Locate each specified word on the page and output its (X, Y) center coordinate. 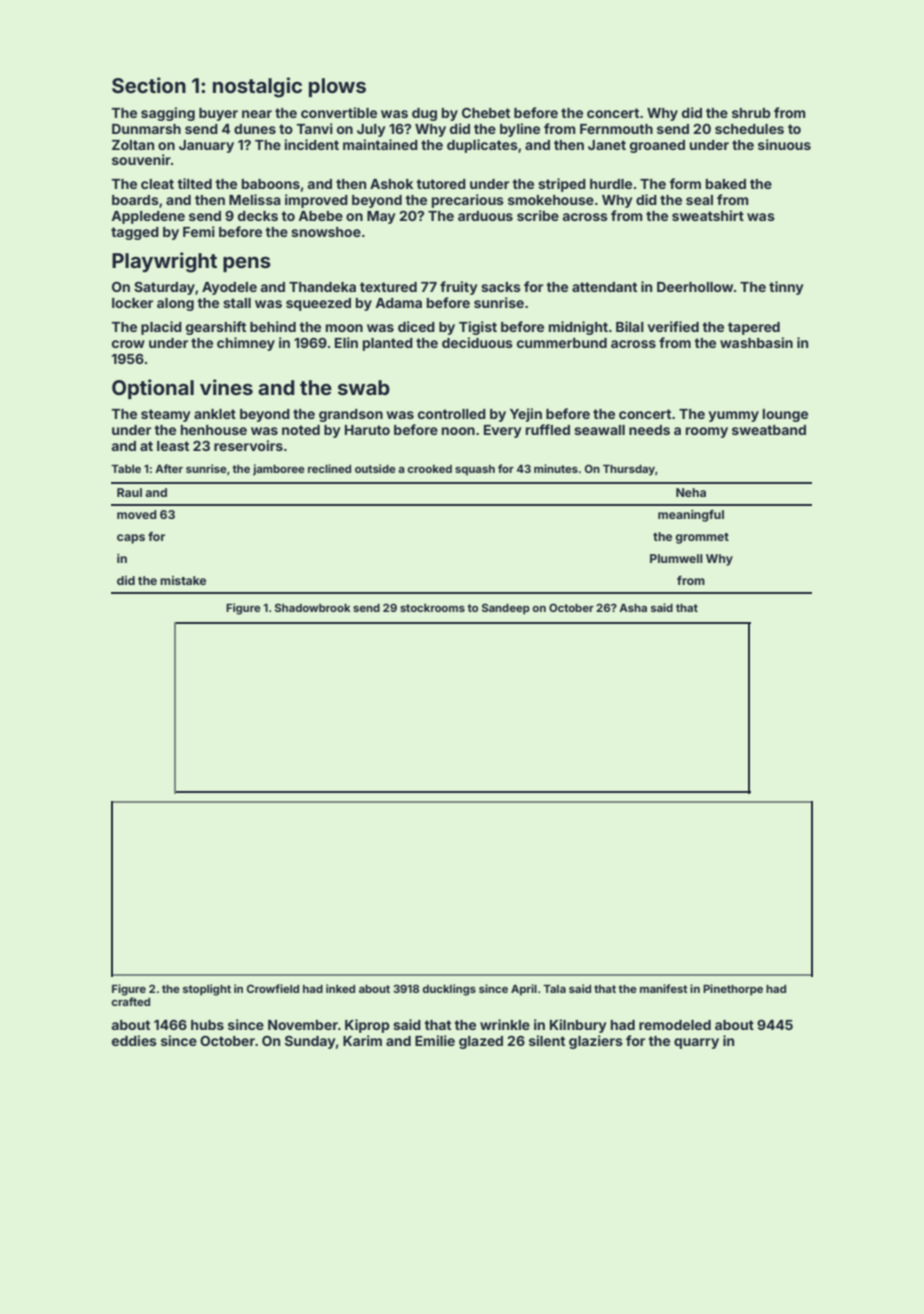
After (169, 468)
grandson (351, 415)
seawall (599, 430)
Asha (633, 608)
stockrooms (432, 608)
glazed (481, 1042)
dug (424, 114)
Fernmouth (616, 129)
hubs (207, 1025)
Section (149, 85)
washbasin (756, 342)
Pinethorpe (733, 990)
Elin (346, 342)
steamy (166, 415)
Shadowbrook (313, 607)
